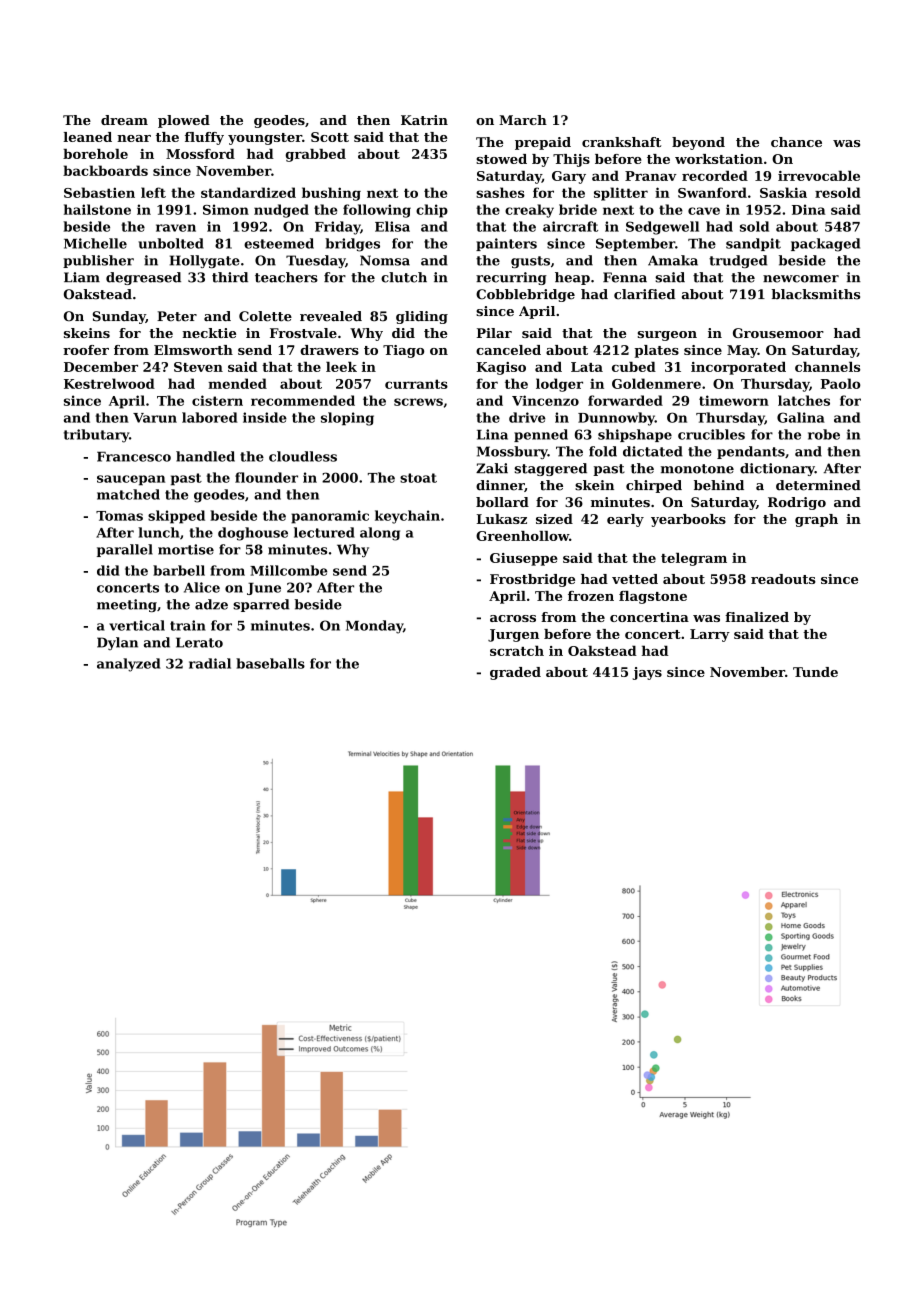 The image size is (924, 1308). Describe the element at coordinates (524, 559) in the image. I see `Giuseppe` at that location.
